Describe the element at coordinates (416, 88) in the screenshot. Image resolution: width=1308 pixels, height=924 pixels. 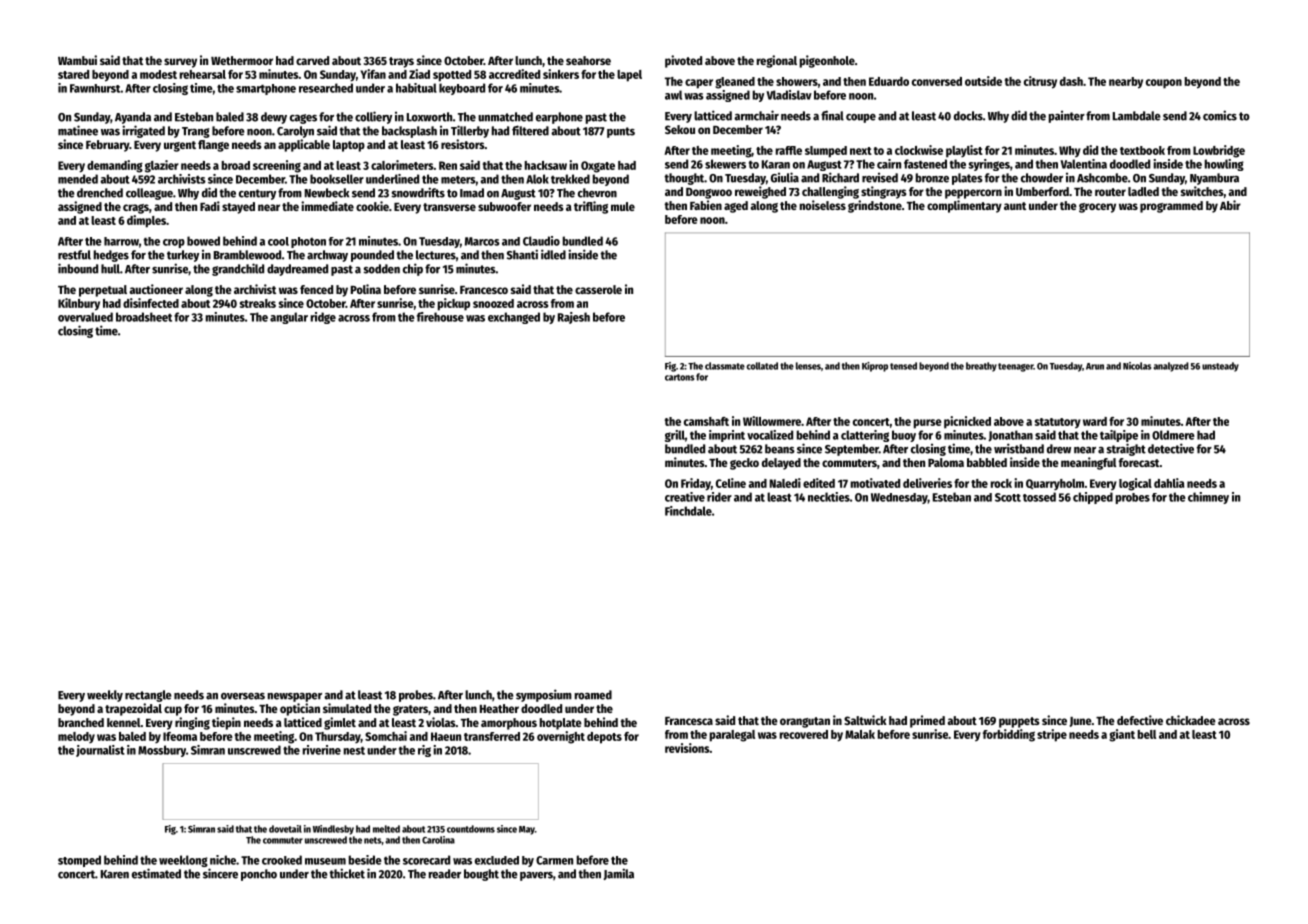
I see `habitual` at that location.
